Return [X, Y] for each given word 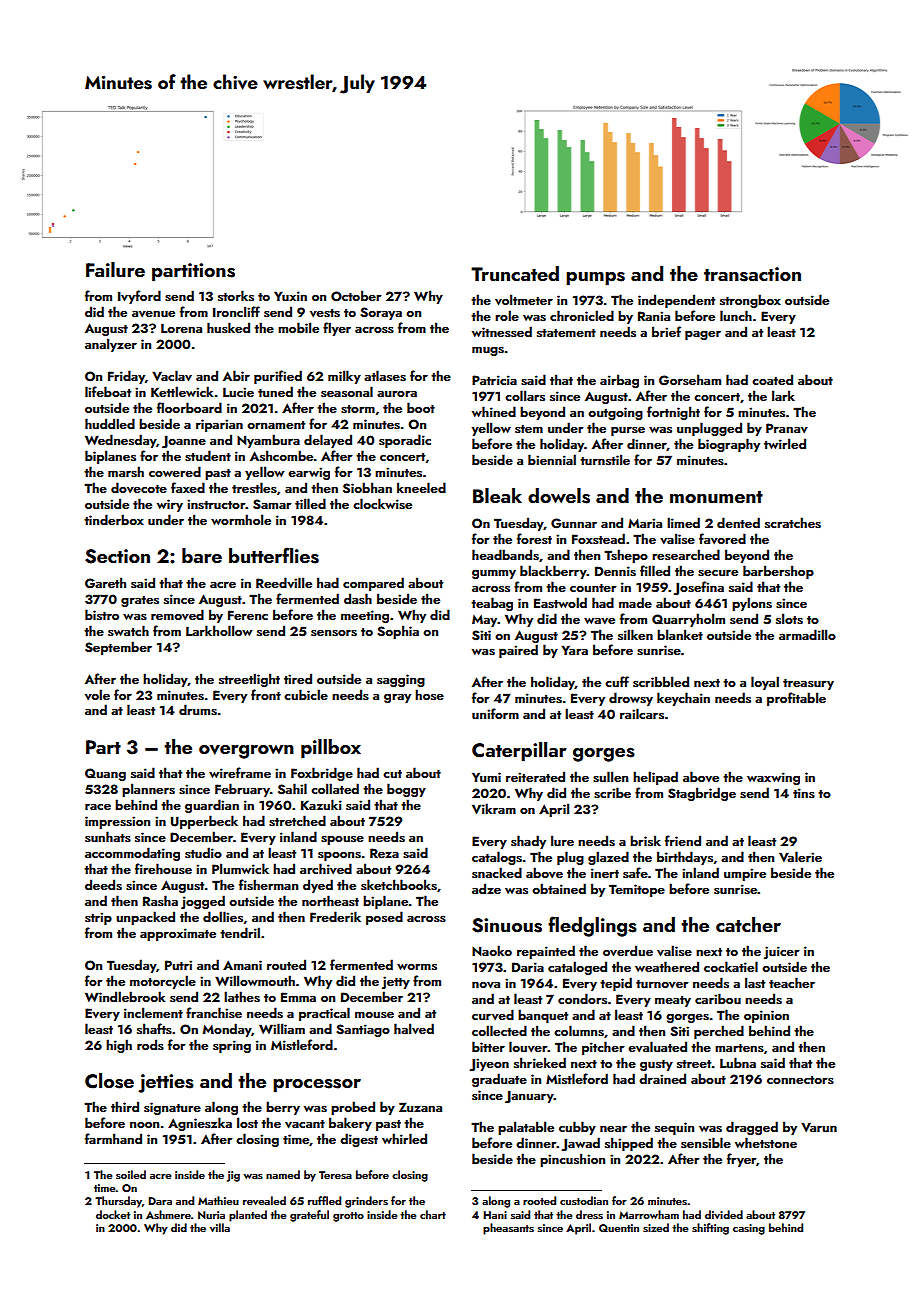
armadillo [807, 634]
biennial [552, 459]
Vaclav [172, 376]
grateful [309, 1216]
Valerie [800, 856]
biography [729, 445]
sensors [334, 633]
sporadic [405, 441]
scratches [793, 523]
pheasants [508, 1229]
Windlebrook [125, 996]
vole [97, 694]
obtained [559, 888]
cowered [175, 471]
